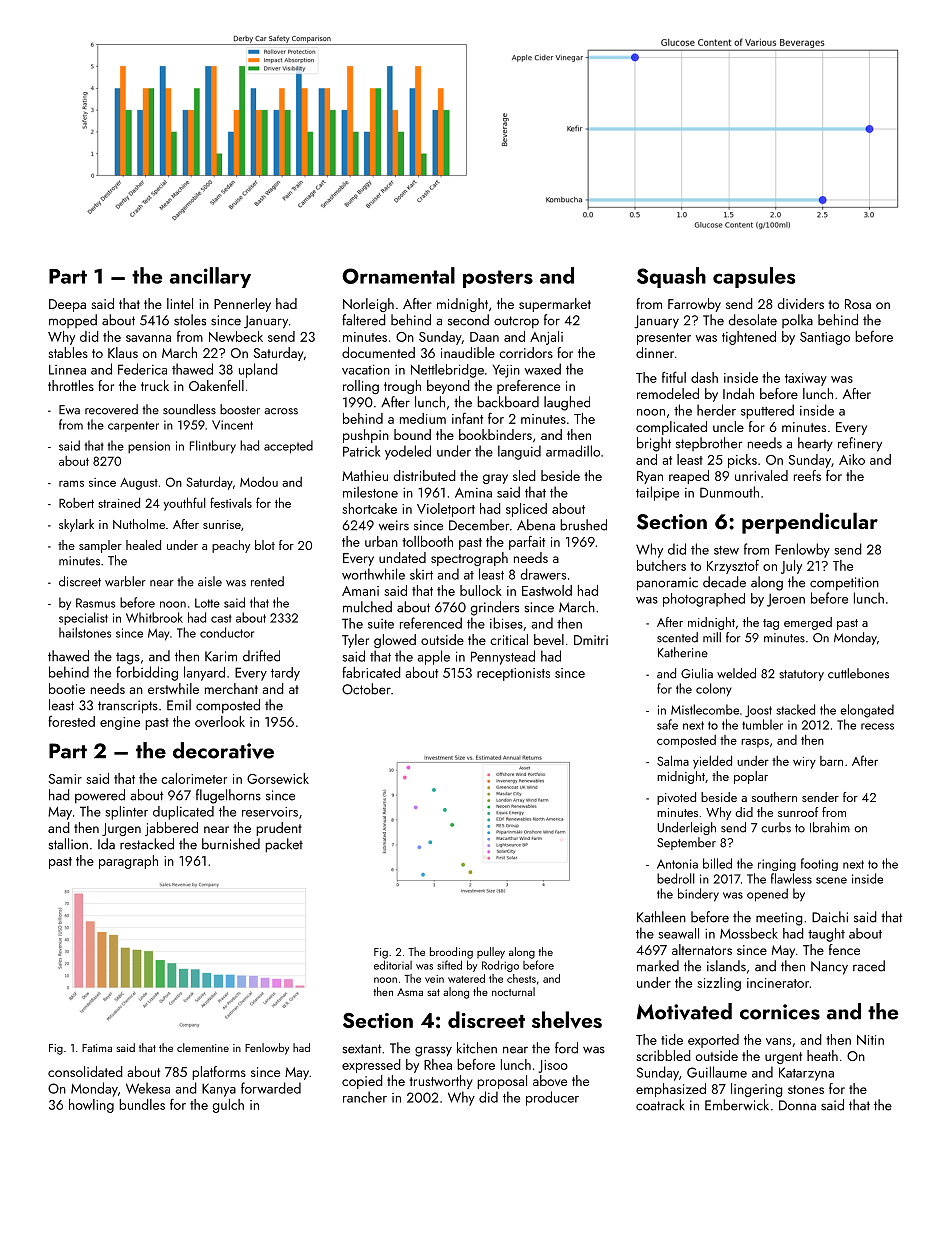  Describe the element at coordinates (495, 434) in the screenshot. I see `bookbinders` at that location.
